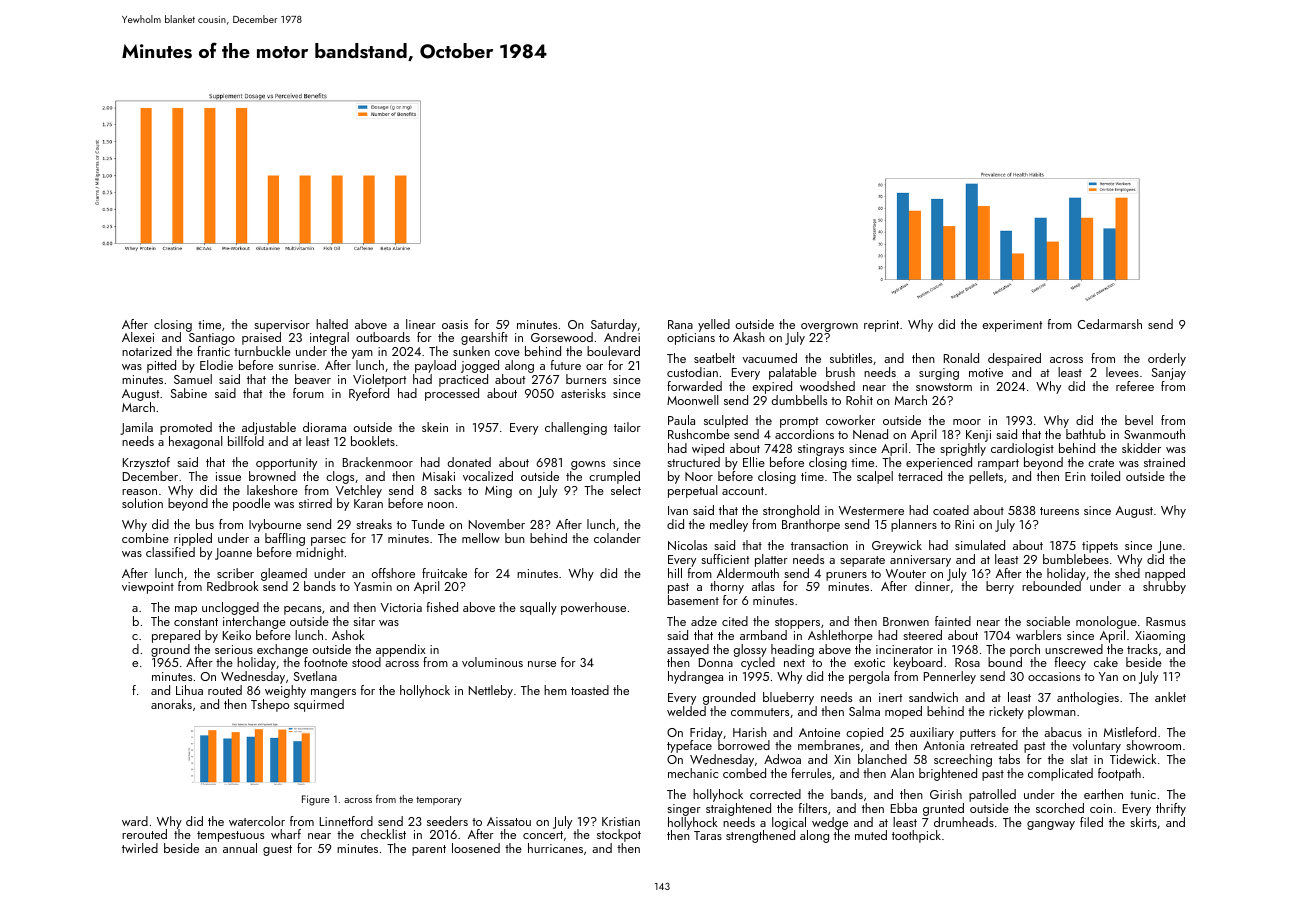 The image size is (1308, 924). What do you see at coordinates (316, 800) in the page?
I see `Figure` at bounding box center [316, 800].
